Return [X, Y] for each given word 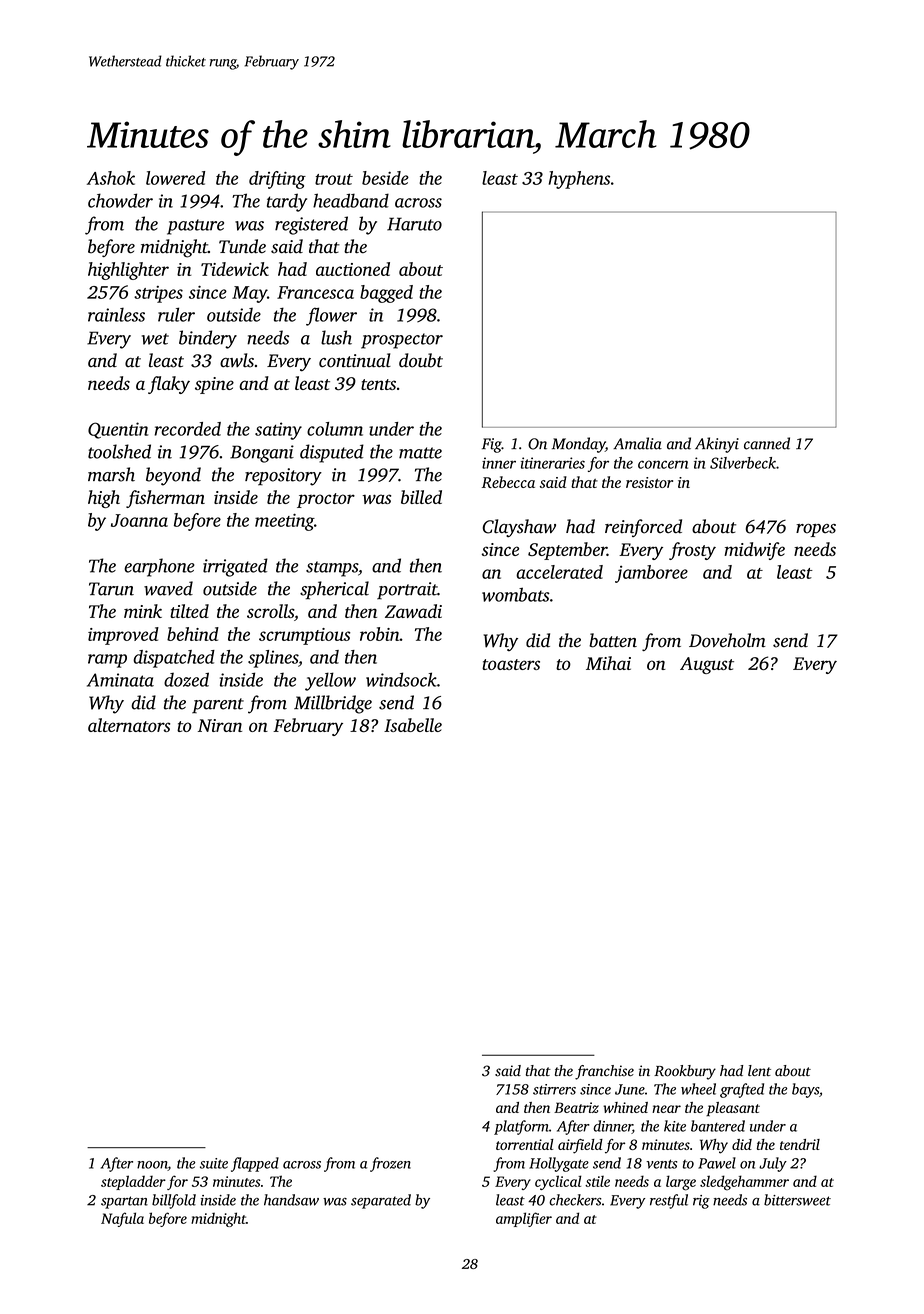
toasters [511, 664]
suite [214, 1163]
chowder [120, 200]
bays [805, 1090]
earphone [159, 567]
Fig [492, 445]
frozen [390, 1164]
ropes [816, 530]
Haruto [414, 224]
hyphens [579, 180]
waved [168, 588]
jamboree [651, 574]
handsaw [291, 1200]
